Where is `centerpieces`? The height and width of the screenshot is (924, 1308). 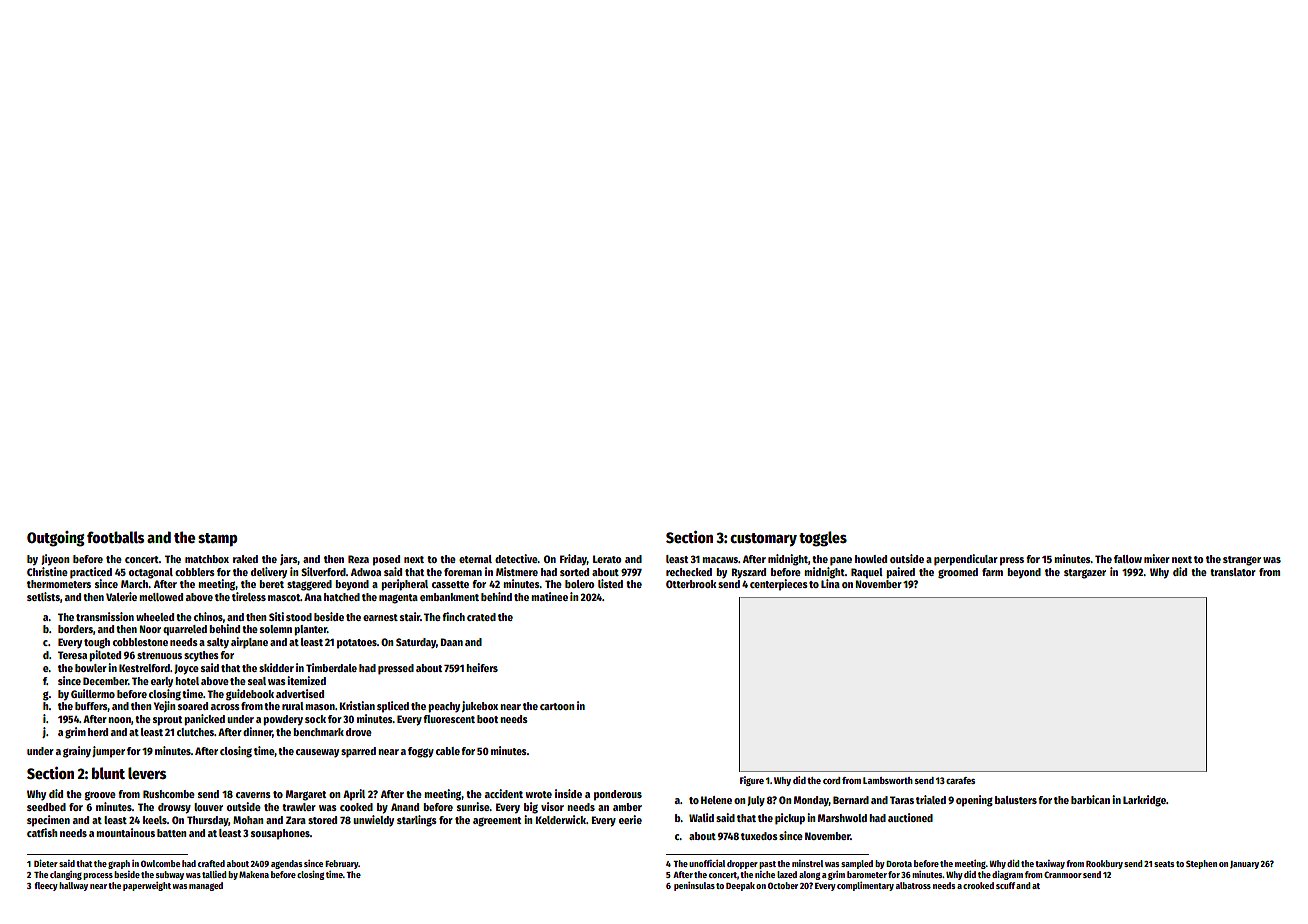
centerpieces is located at coordinates (779, 585).
